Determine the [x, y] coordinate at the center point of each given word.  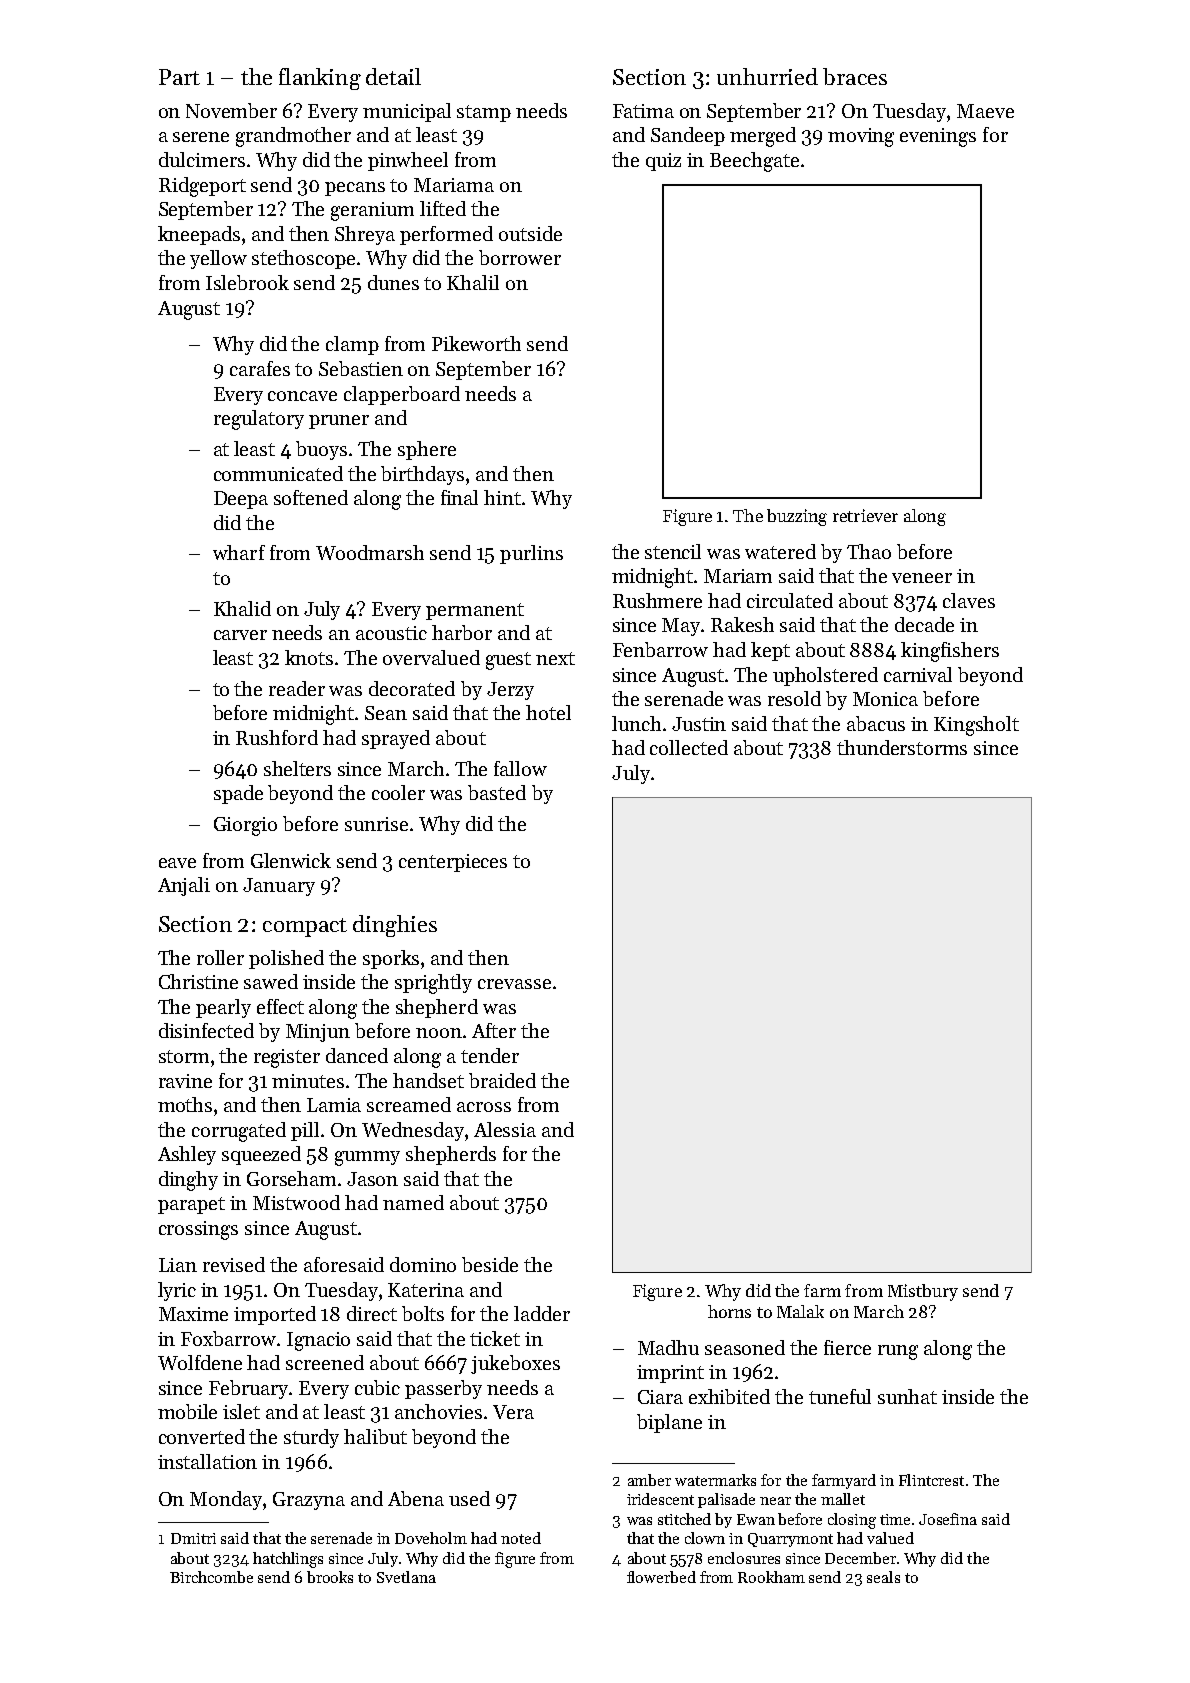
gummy [367, 1158]
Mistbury [923, 1292]
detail [393, 76]
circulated [790, 600]
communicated [278, 473]
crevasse [514, 984]
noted [521, 1538]
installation [207, 1461]
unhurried [767, 76]
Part [179, 77]
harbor [462, 632]
